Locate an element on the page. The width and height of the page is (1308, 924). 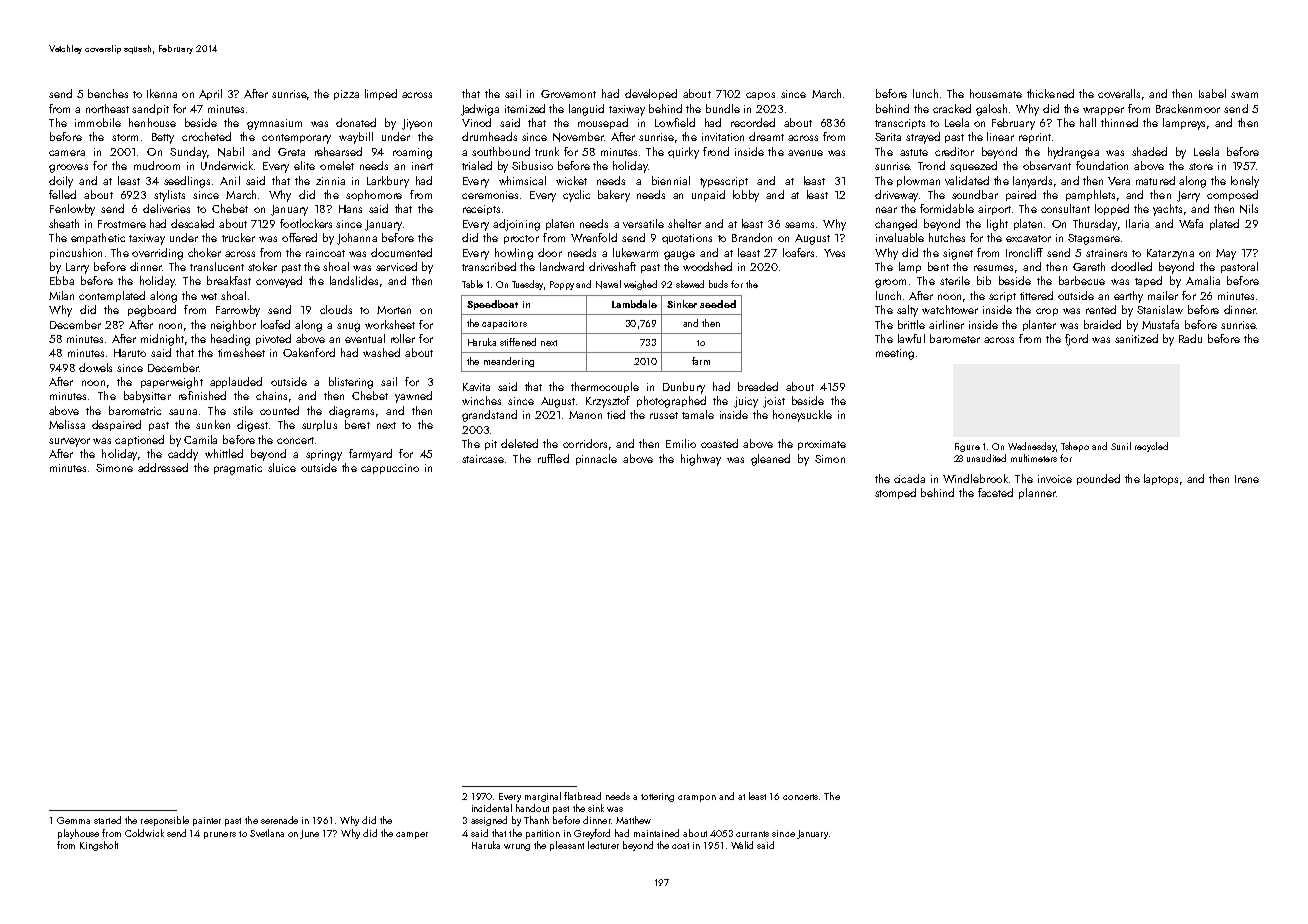
crampon is located at coordinates (697, 798).
